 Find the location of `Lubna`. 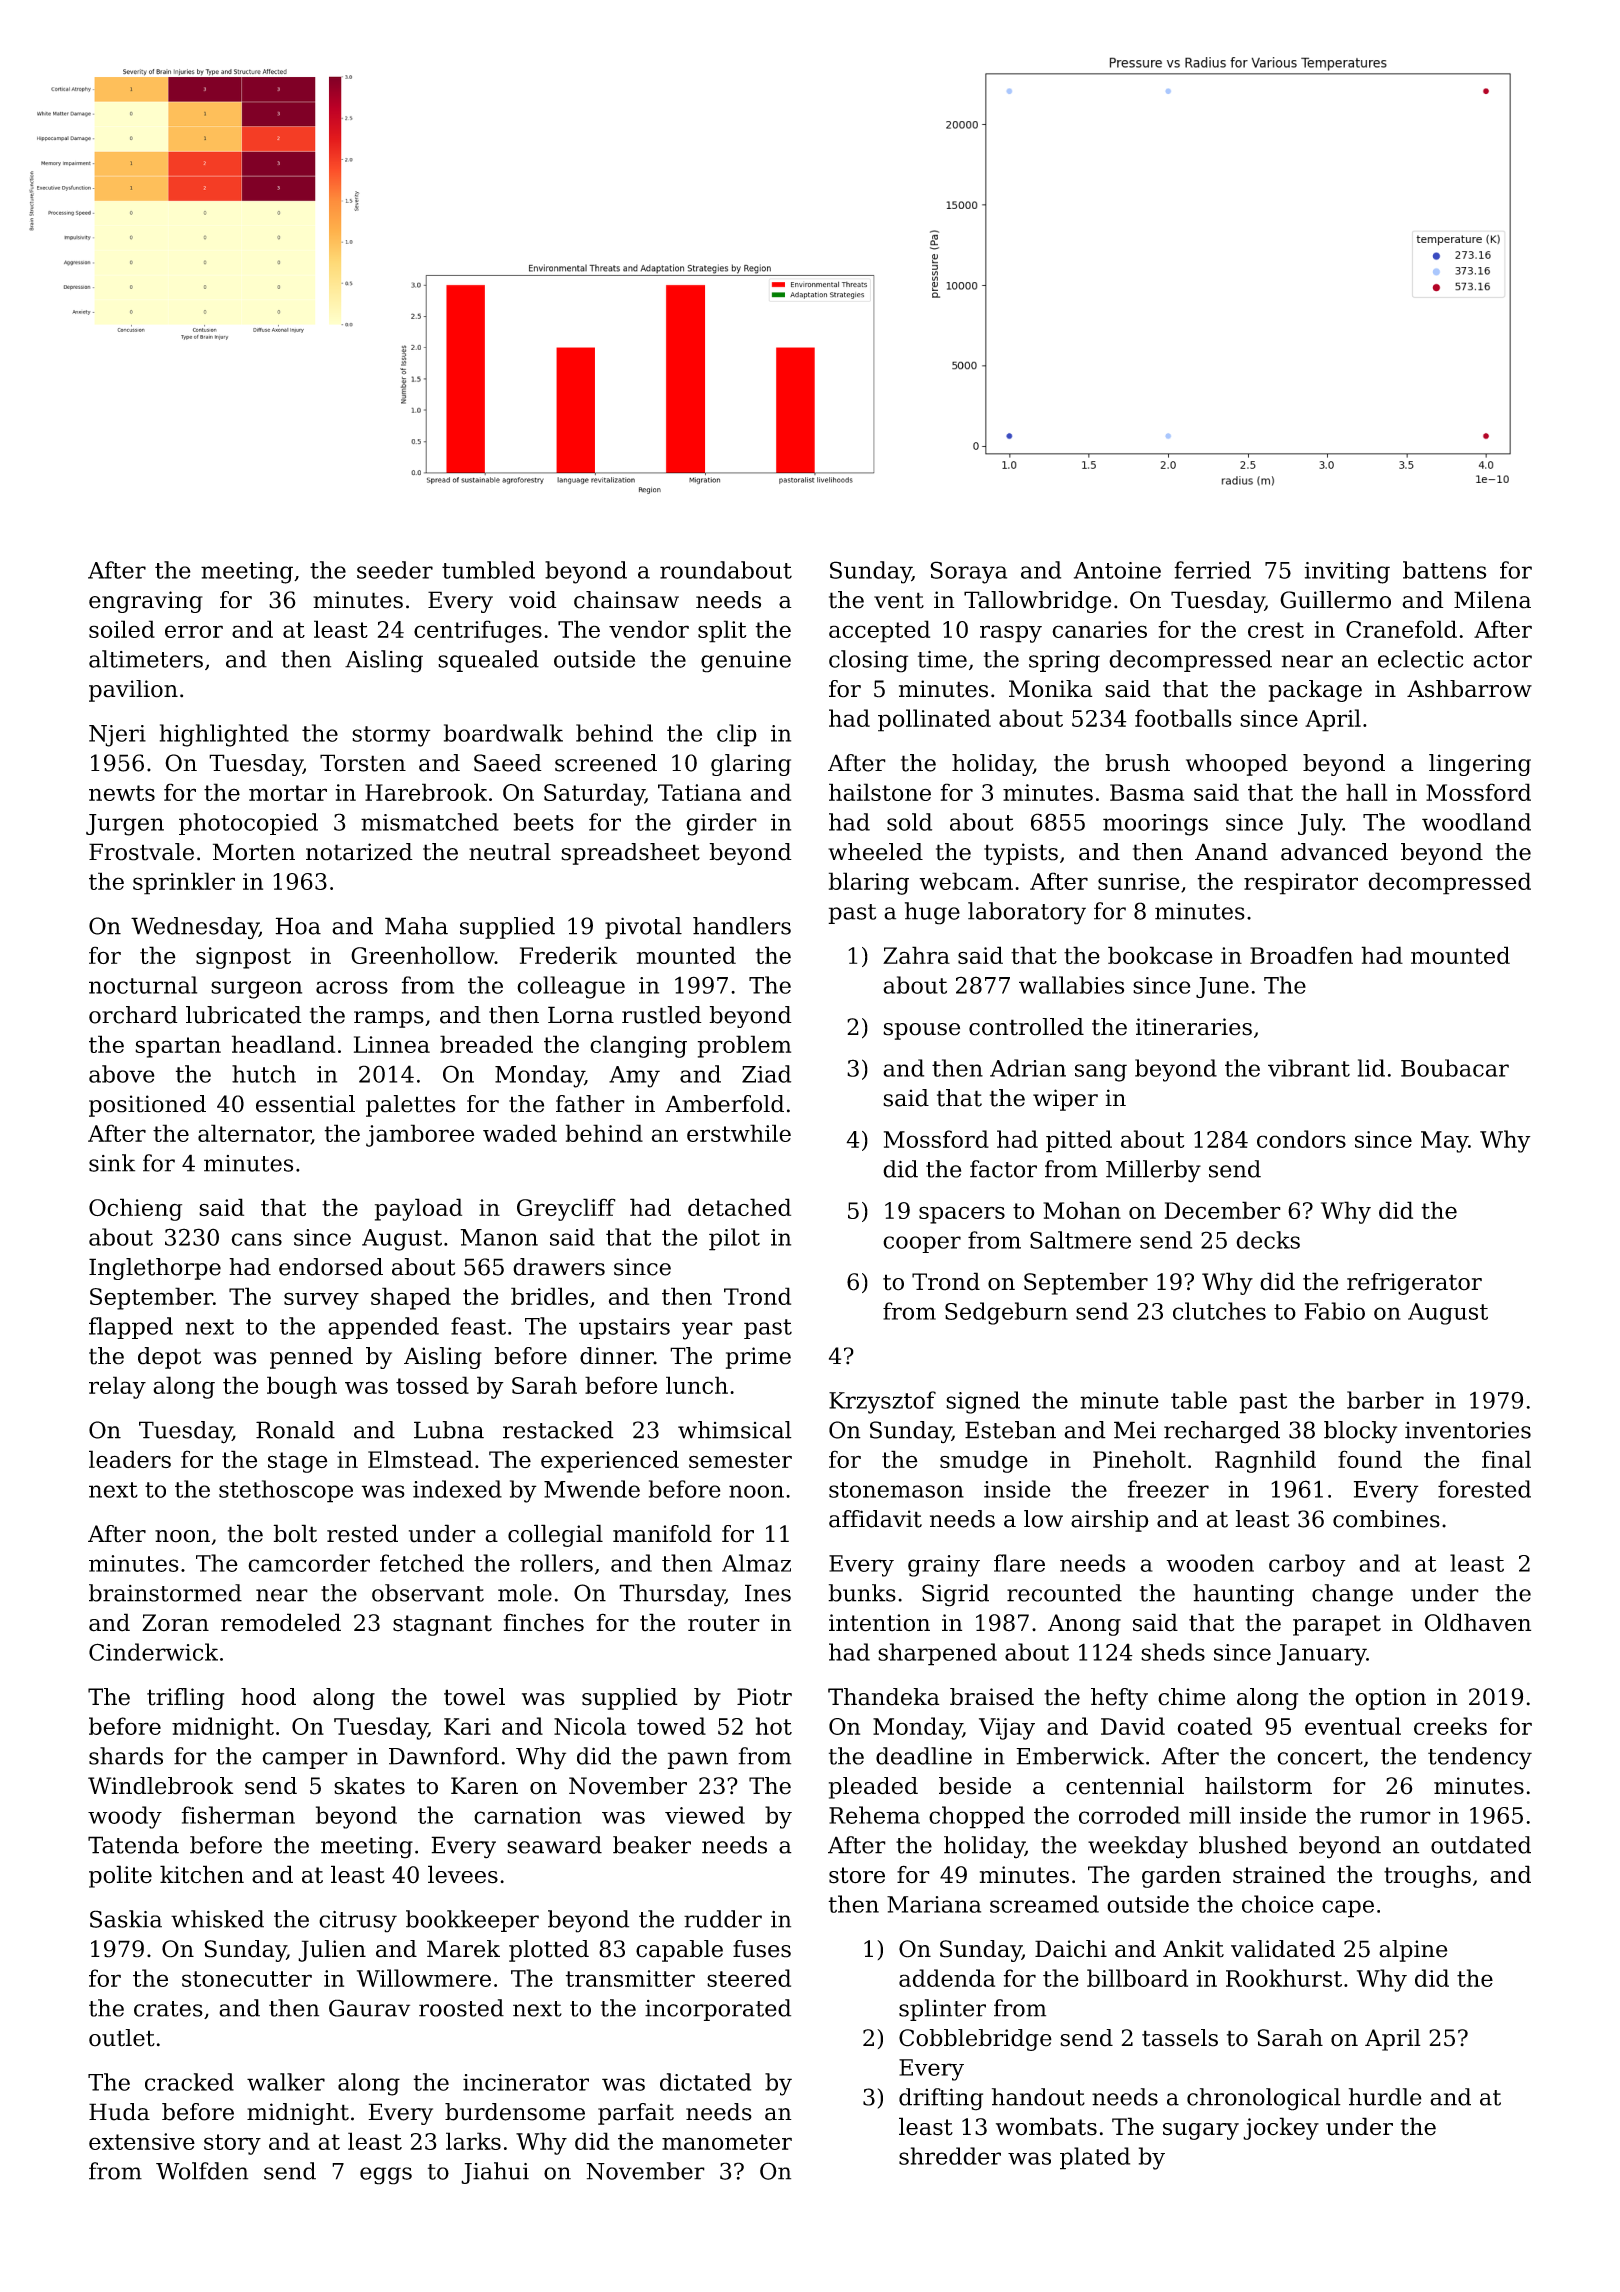

Lubna is located at coordinates (449, 1430).
